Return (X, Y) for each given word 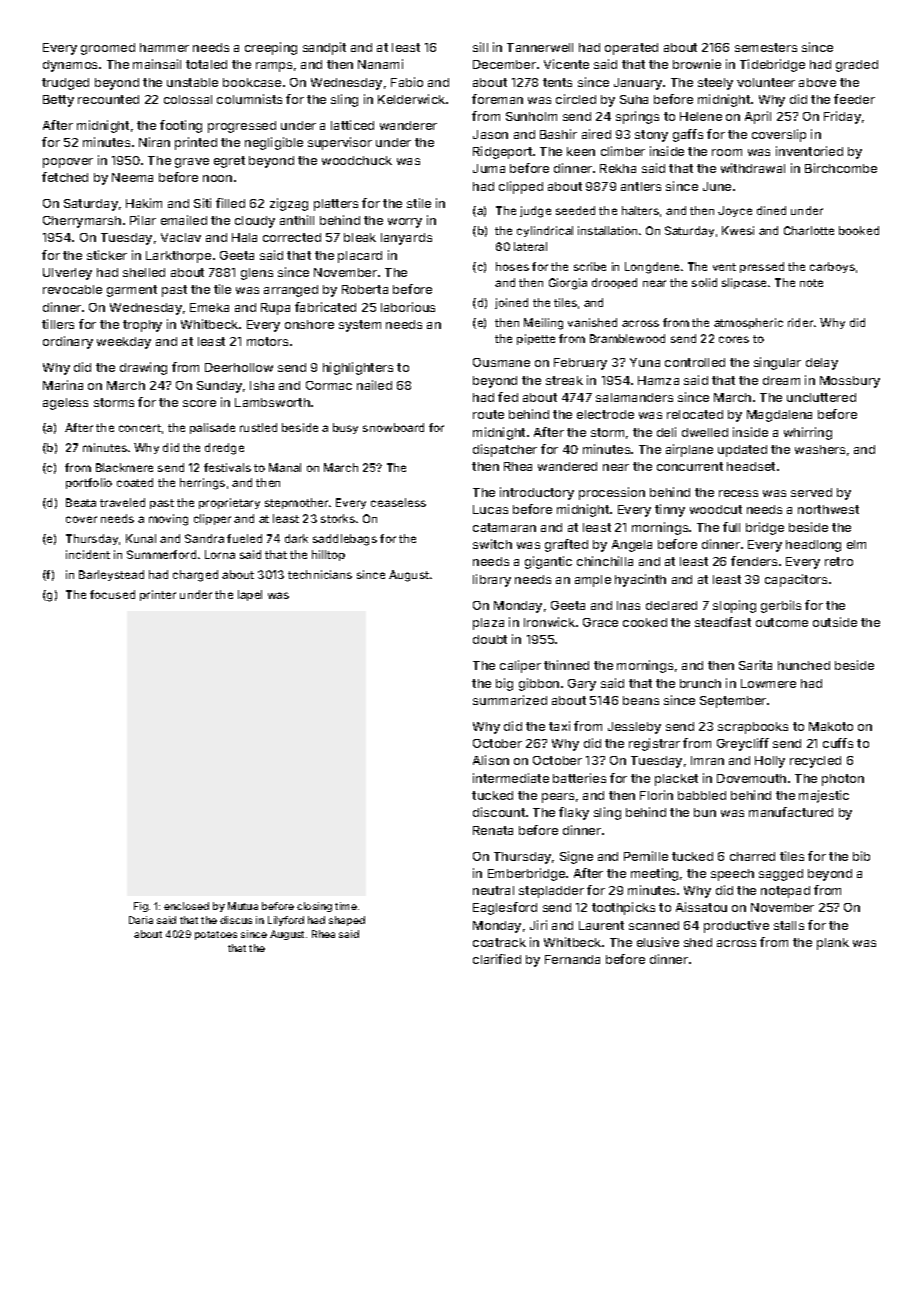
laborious (408, 307)
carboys (832, 267)
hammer (164, 47)
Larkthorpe (178, 257)
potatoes (216, 935)
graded (857, 66)
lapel (250, 595)
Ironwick (549, 622)
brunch (700, 683)
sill (480, 47)
